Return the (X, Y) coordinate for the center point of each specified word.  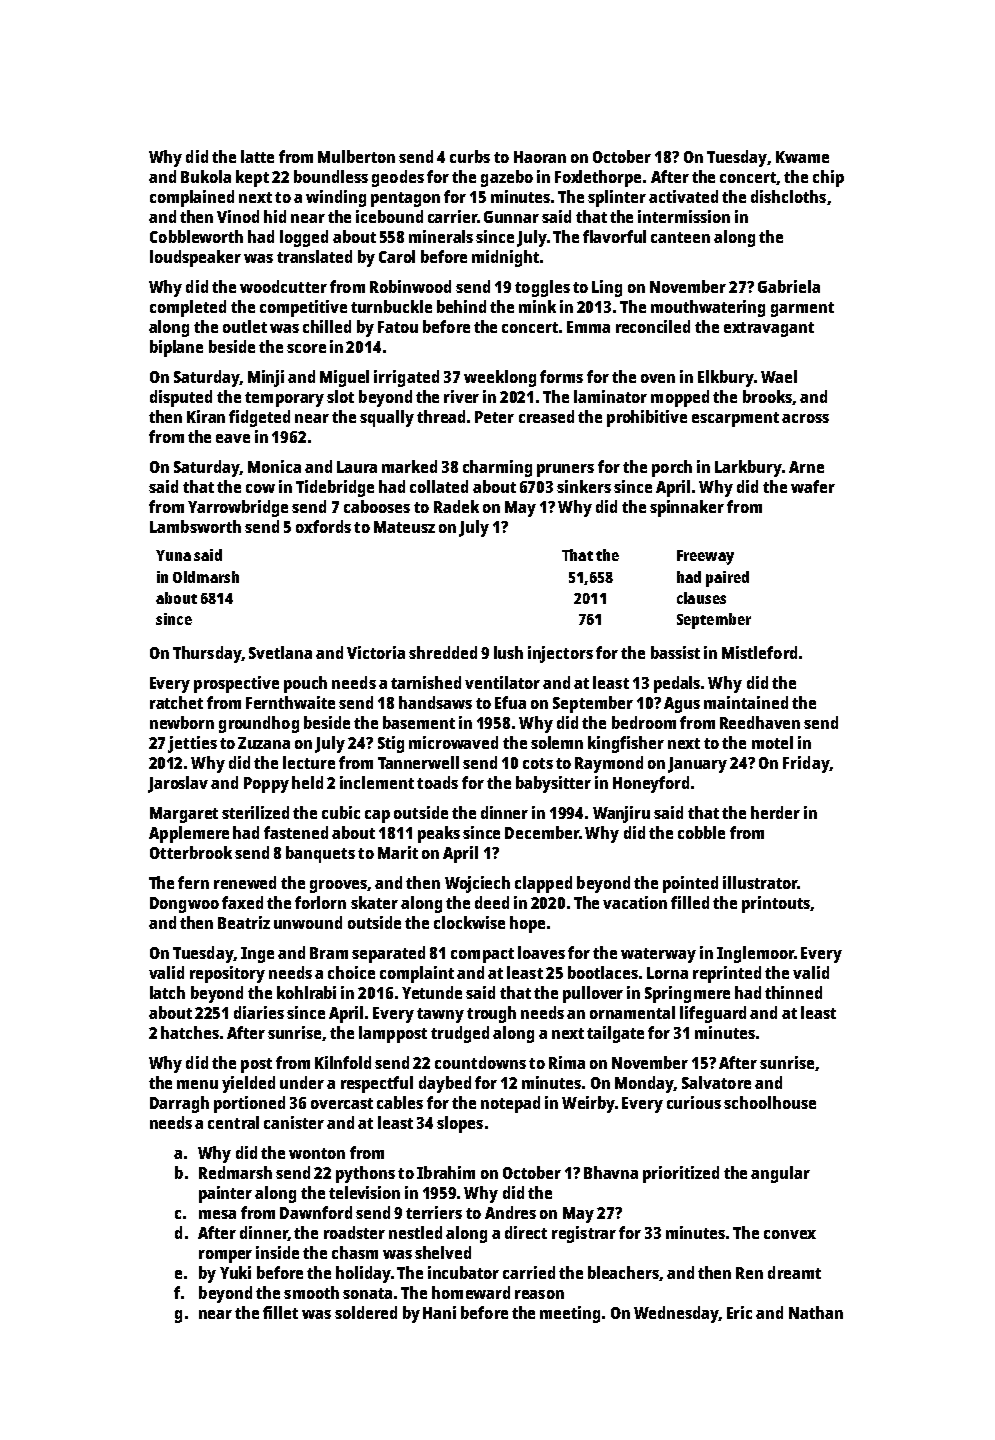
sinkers (584, 486)
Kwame (802, 157)
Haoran (540, 157)
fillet (280, 1312)
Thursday (207, 654)
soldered (366, 1312)
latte (257, 156)
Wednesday (676, 1314)
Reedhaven (760, 722)
